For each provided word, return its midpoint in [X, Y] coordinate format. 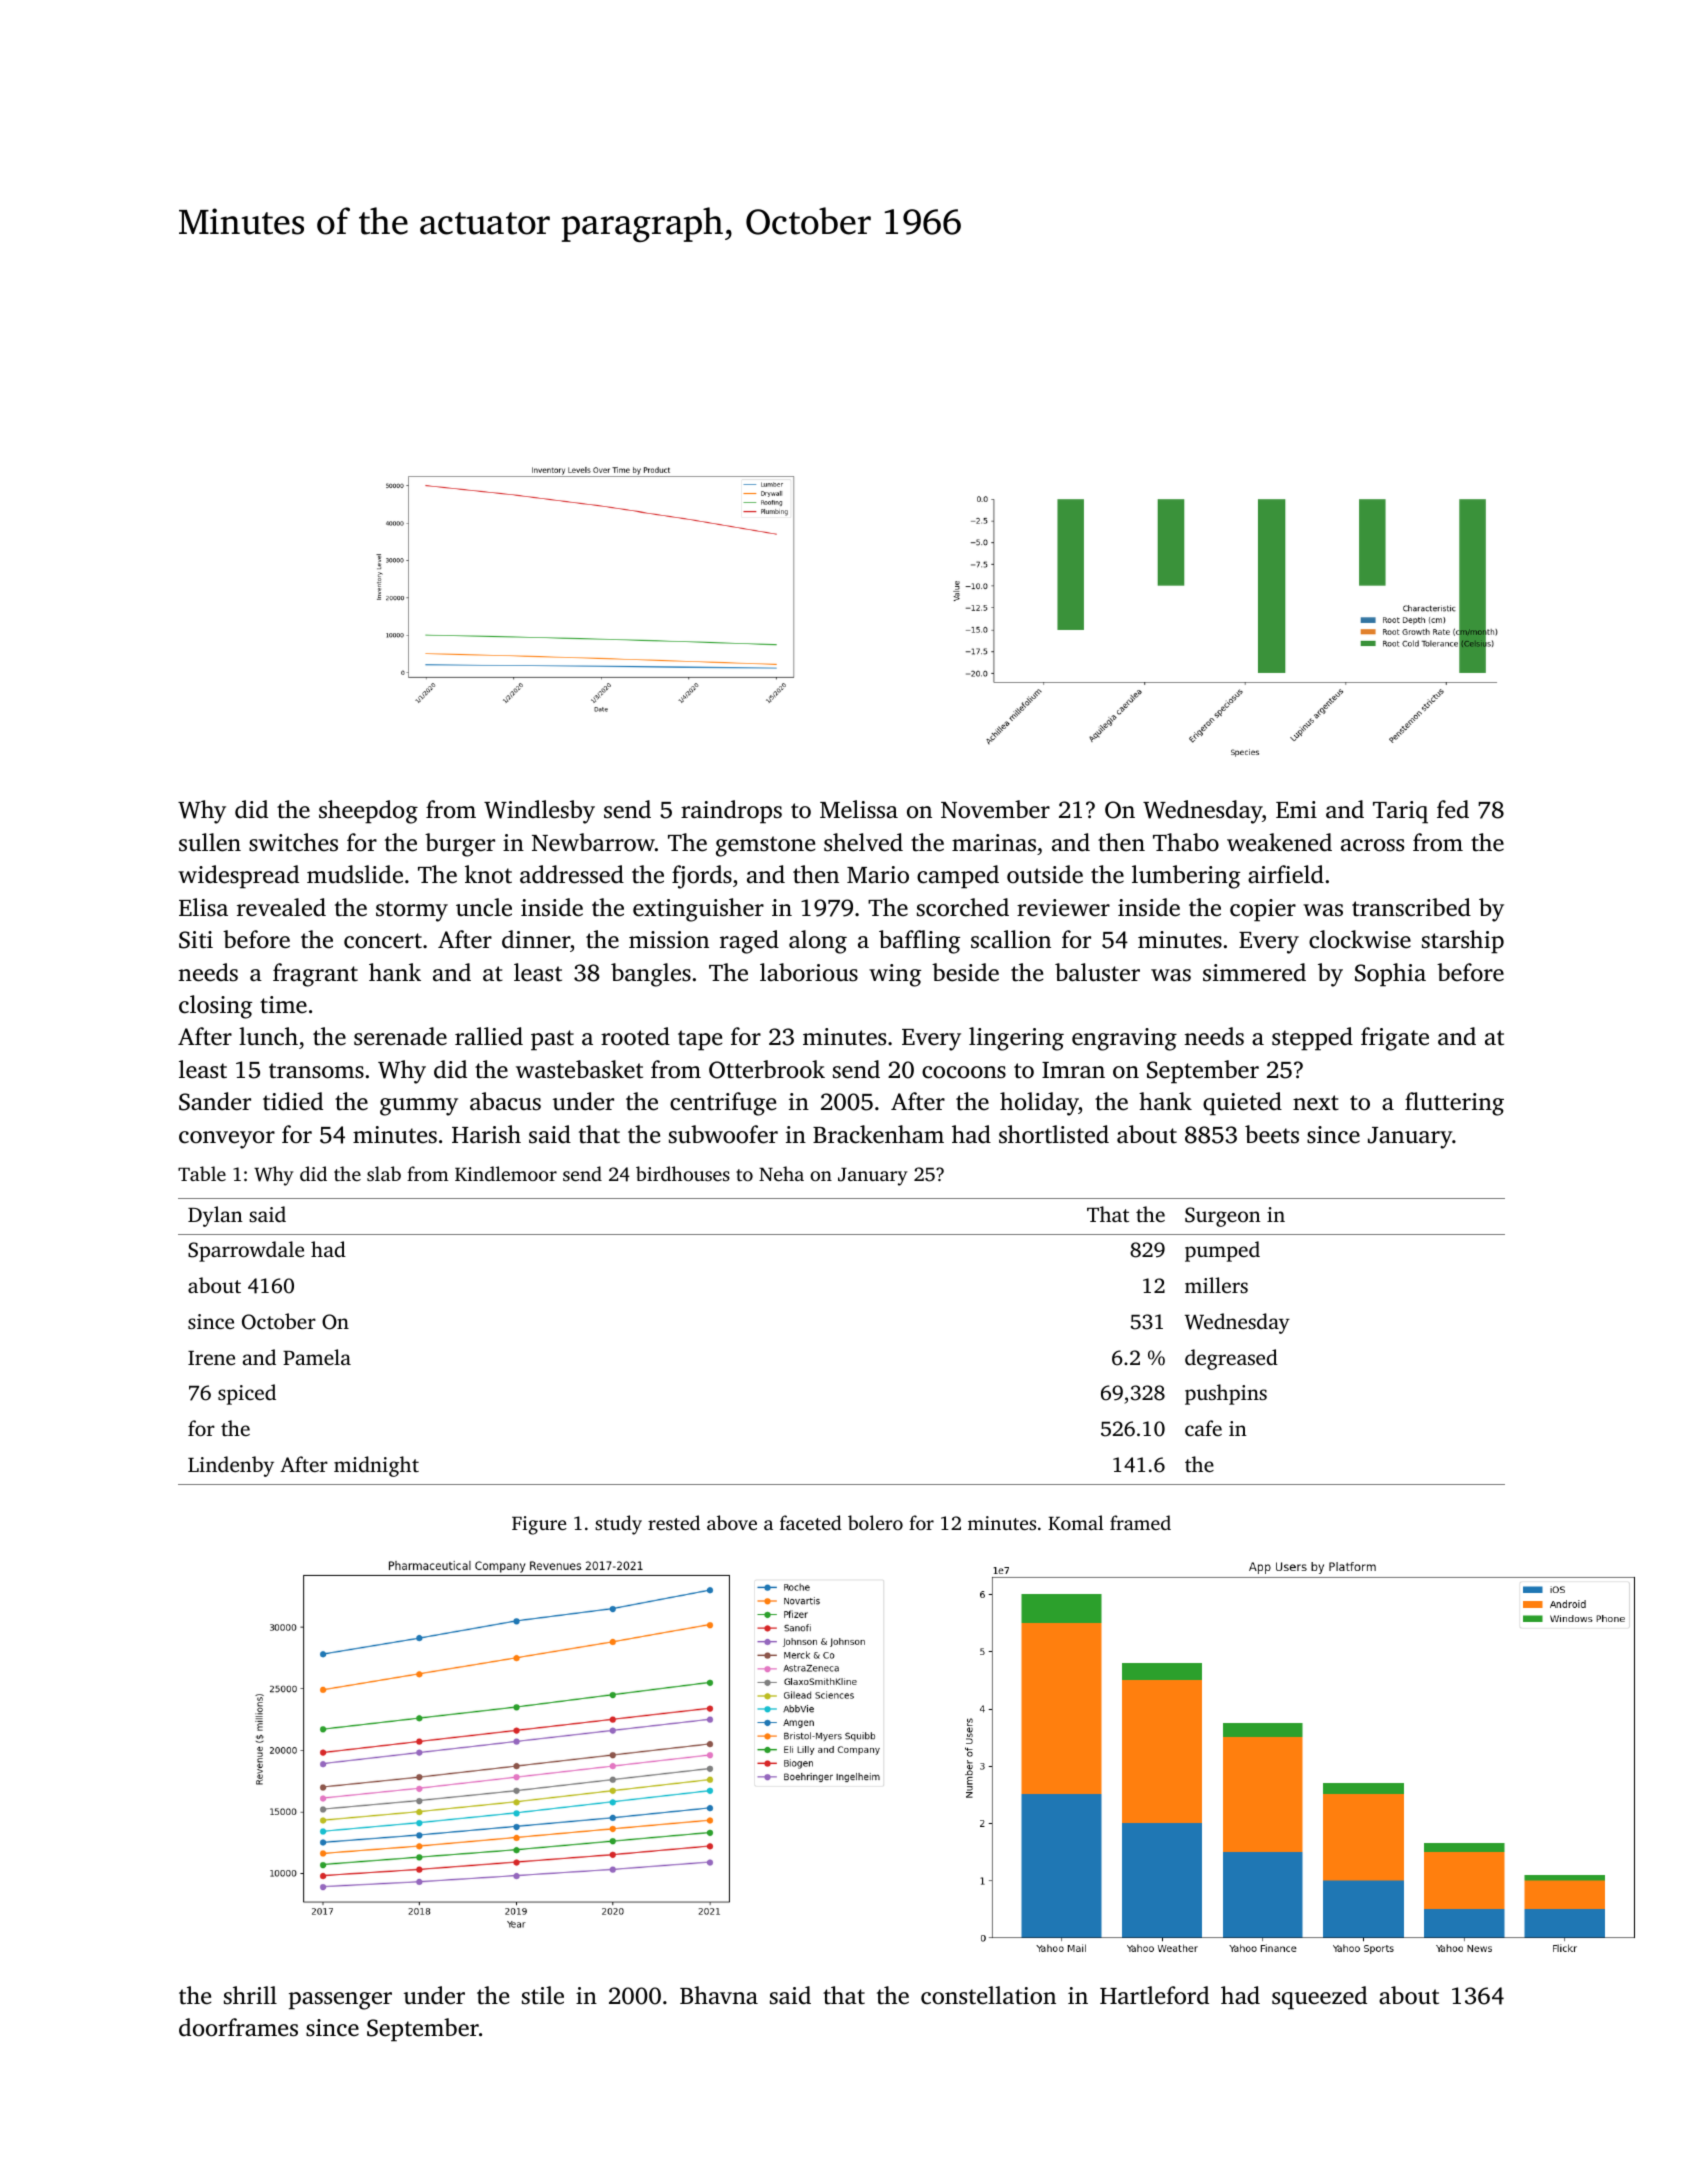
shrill [250, 1995]
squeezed [1319, 1998]
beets [1272, 1134]
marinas [994, 843]
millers [1216, 1285]
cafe [1203, 1428]
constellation [988, 1995]
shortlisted [1054, 1134]
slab [384, 1173]
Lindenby [231, 1466]
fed [1453, 809]
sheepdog [368, 812]
